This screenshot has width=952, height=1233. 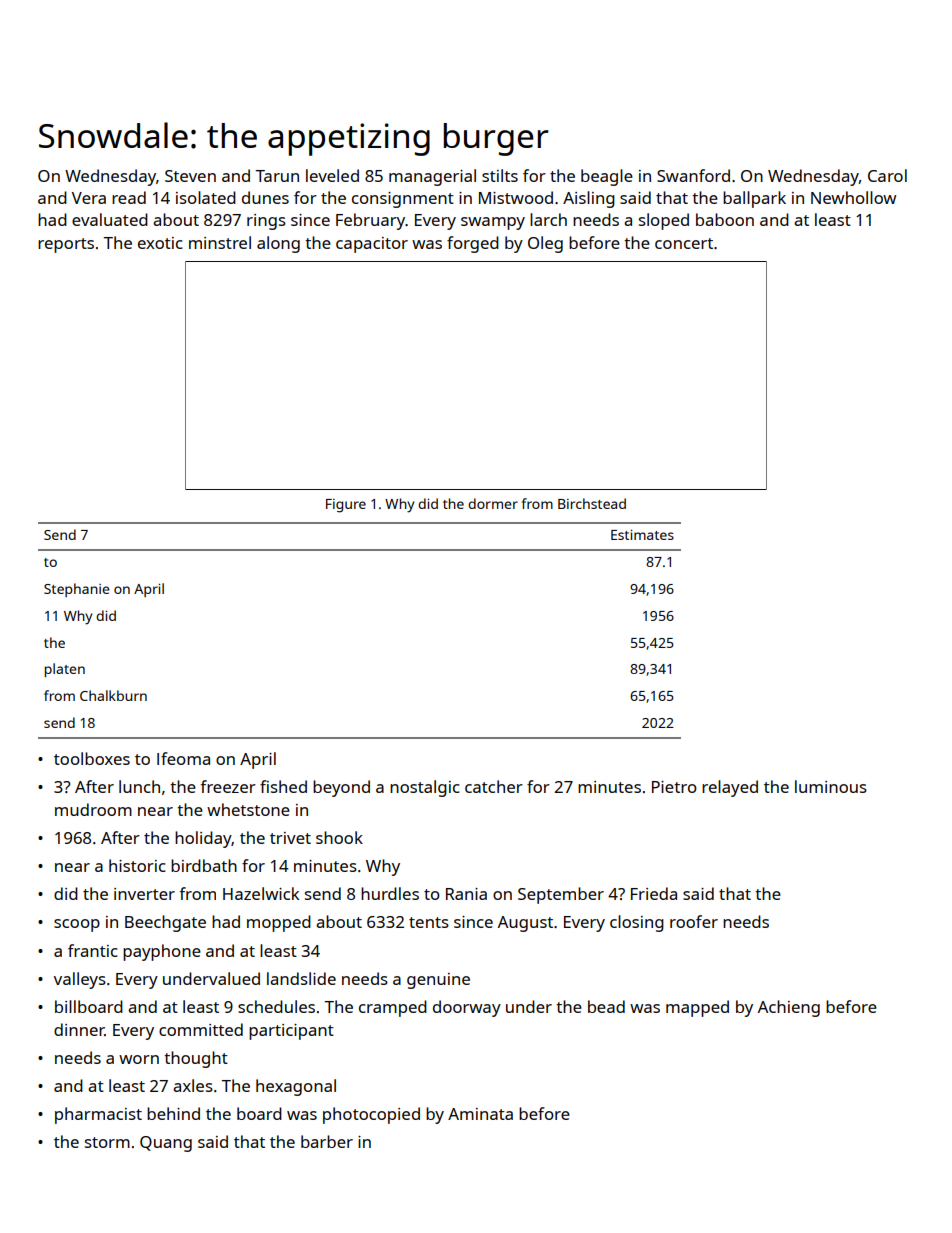 I want to click on Oleg, so click(x=545, y=244).
